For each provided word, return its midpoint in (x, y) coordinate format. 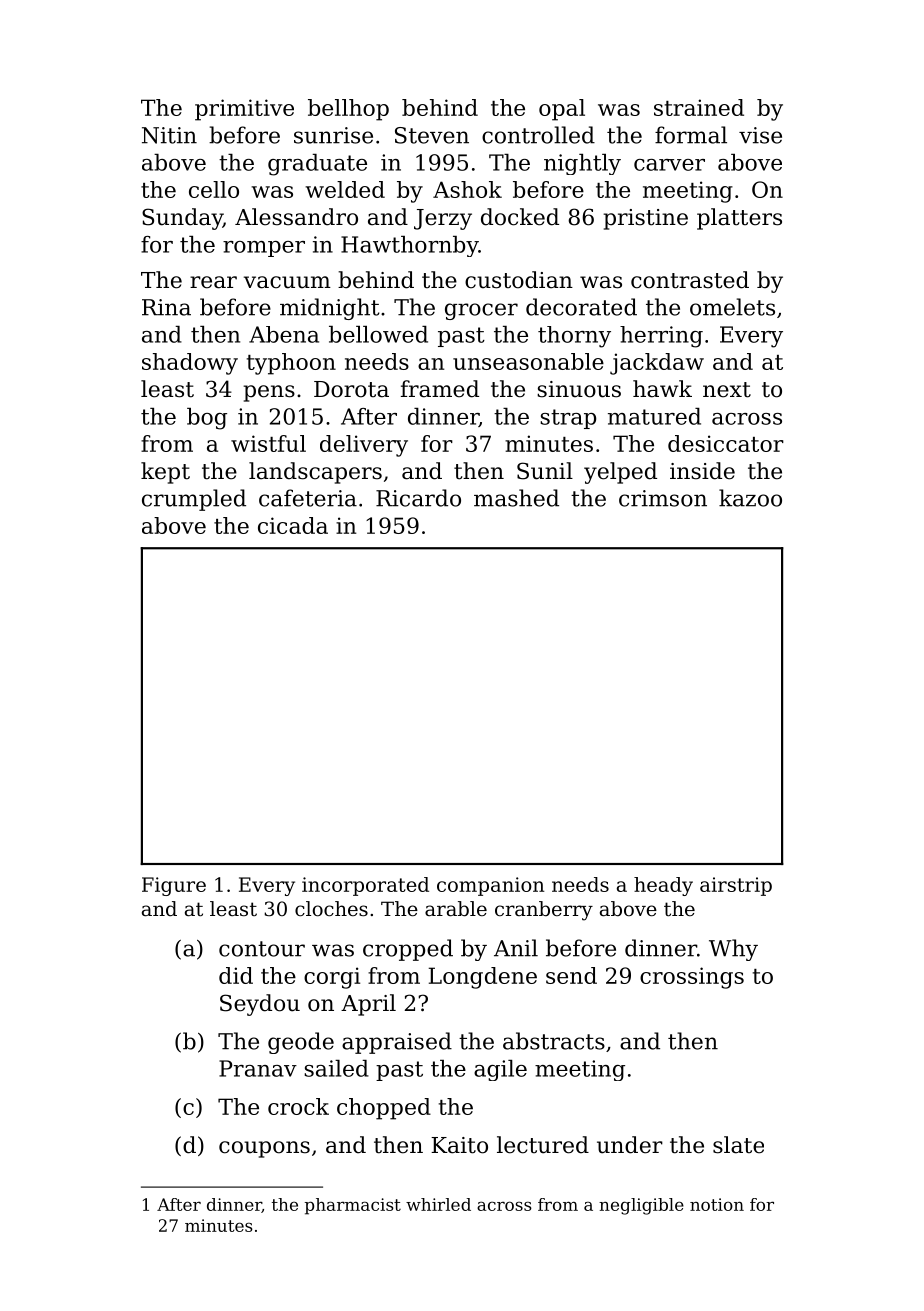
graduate (317, 165)
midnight (330, 309)
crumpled (194, 500)
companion (490, 886)
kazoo (750, 498)
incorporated (365, 886)
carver (669, 165)
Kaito (459, 1145)
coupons (264, 1149)
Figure (174, 886)
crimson (663, 498)
